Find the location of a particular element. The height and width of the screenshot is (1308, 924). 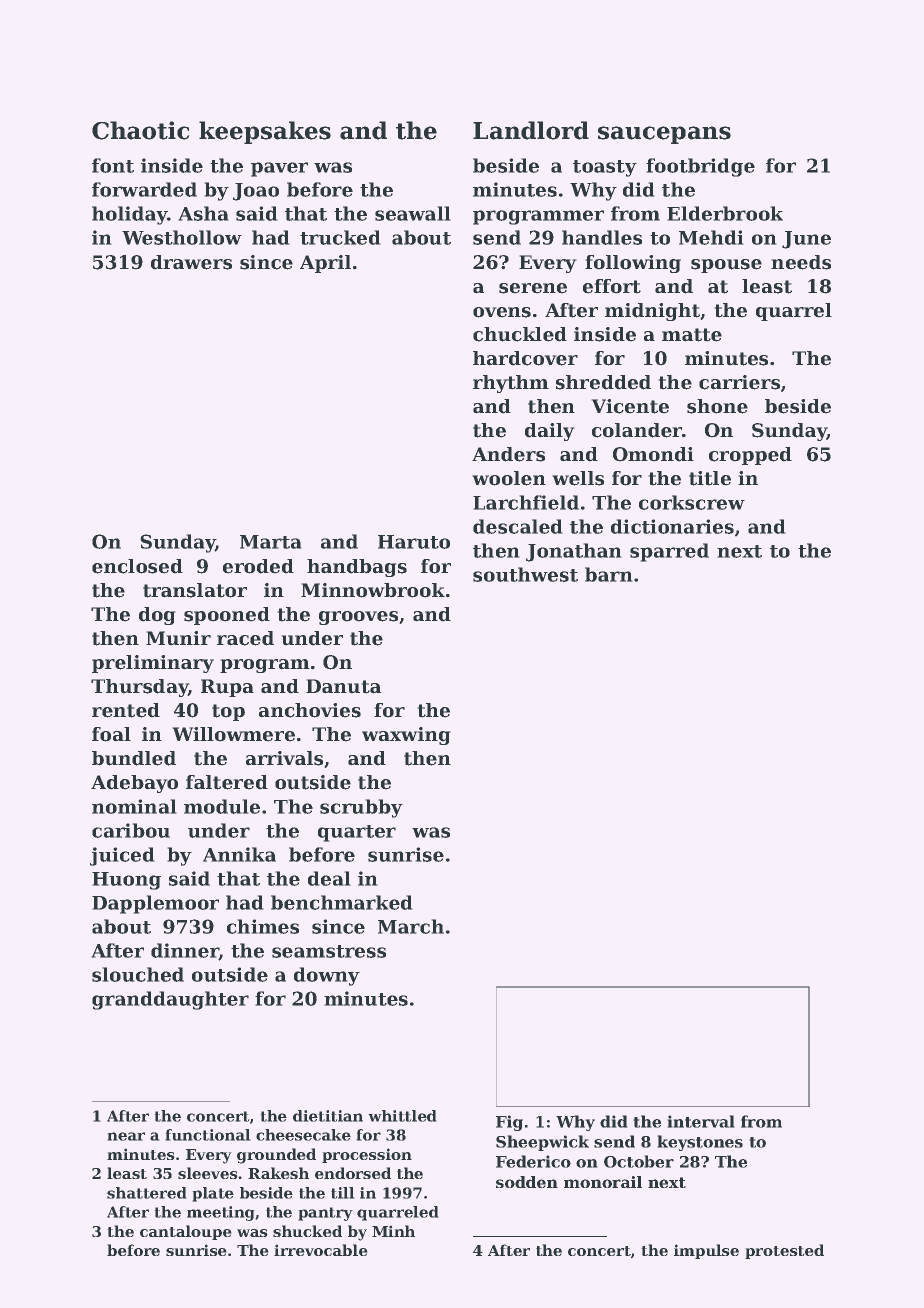

paver is located at coordinates (279, 169).
